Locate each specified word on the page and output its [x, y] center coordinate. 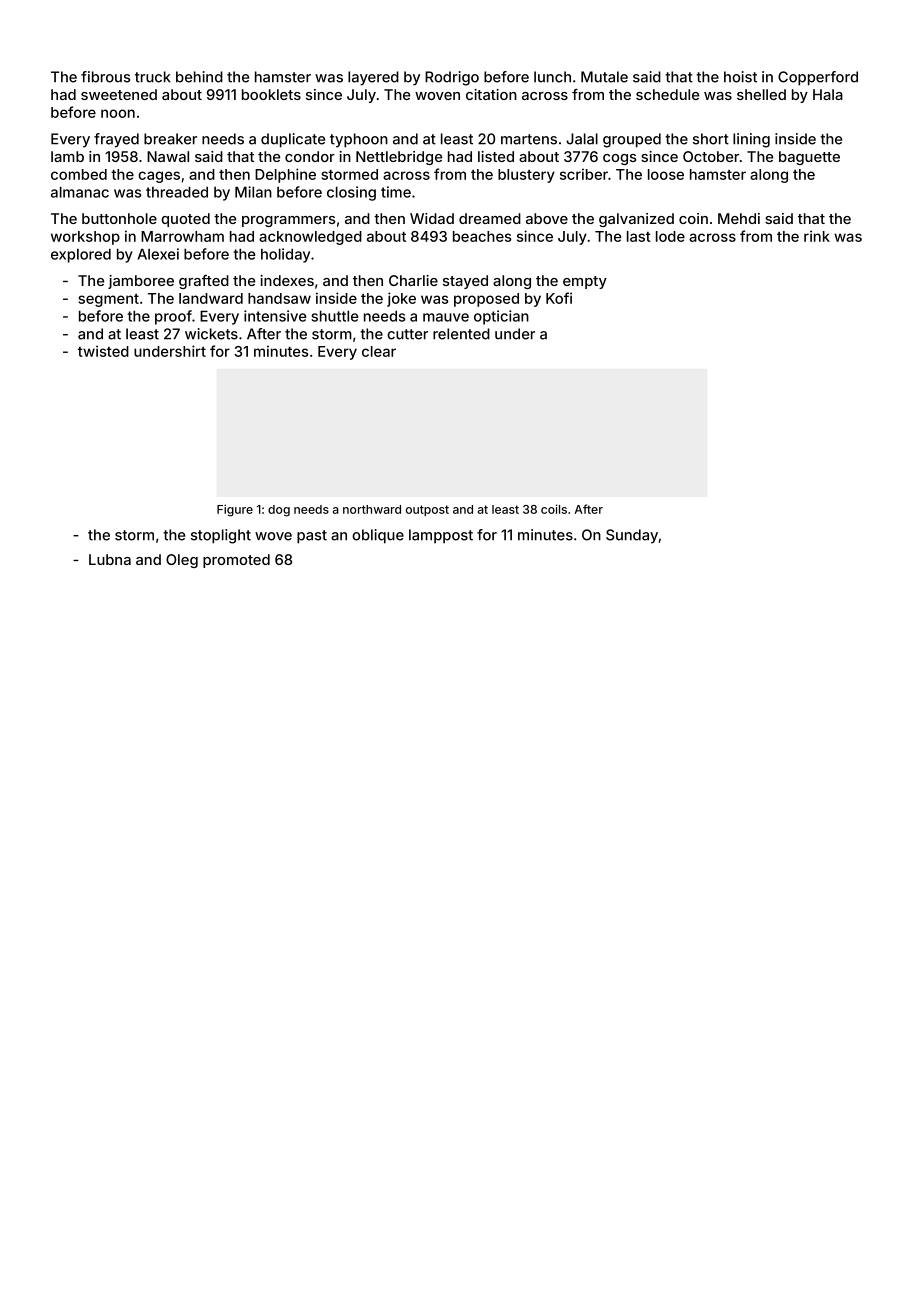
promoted [236, 561]
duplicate [293, 140]
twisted [103, 351]
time [396, 192]
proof [173, 317]
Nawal [168, 156]
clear [379, 351]
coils [554, 509]
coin [693, 218]
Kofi [559, 298]
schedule [667, 94]
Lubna [110, 559]
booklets [271, 94]
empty [585, 282]
